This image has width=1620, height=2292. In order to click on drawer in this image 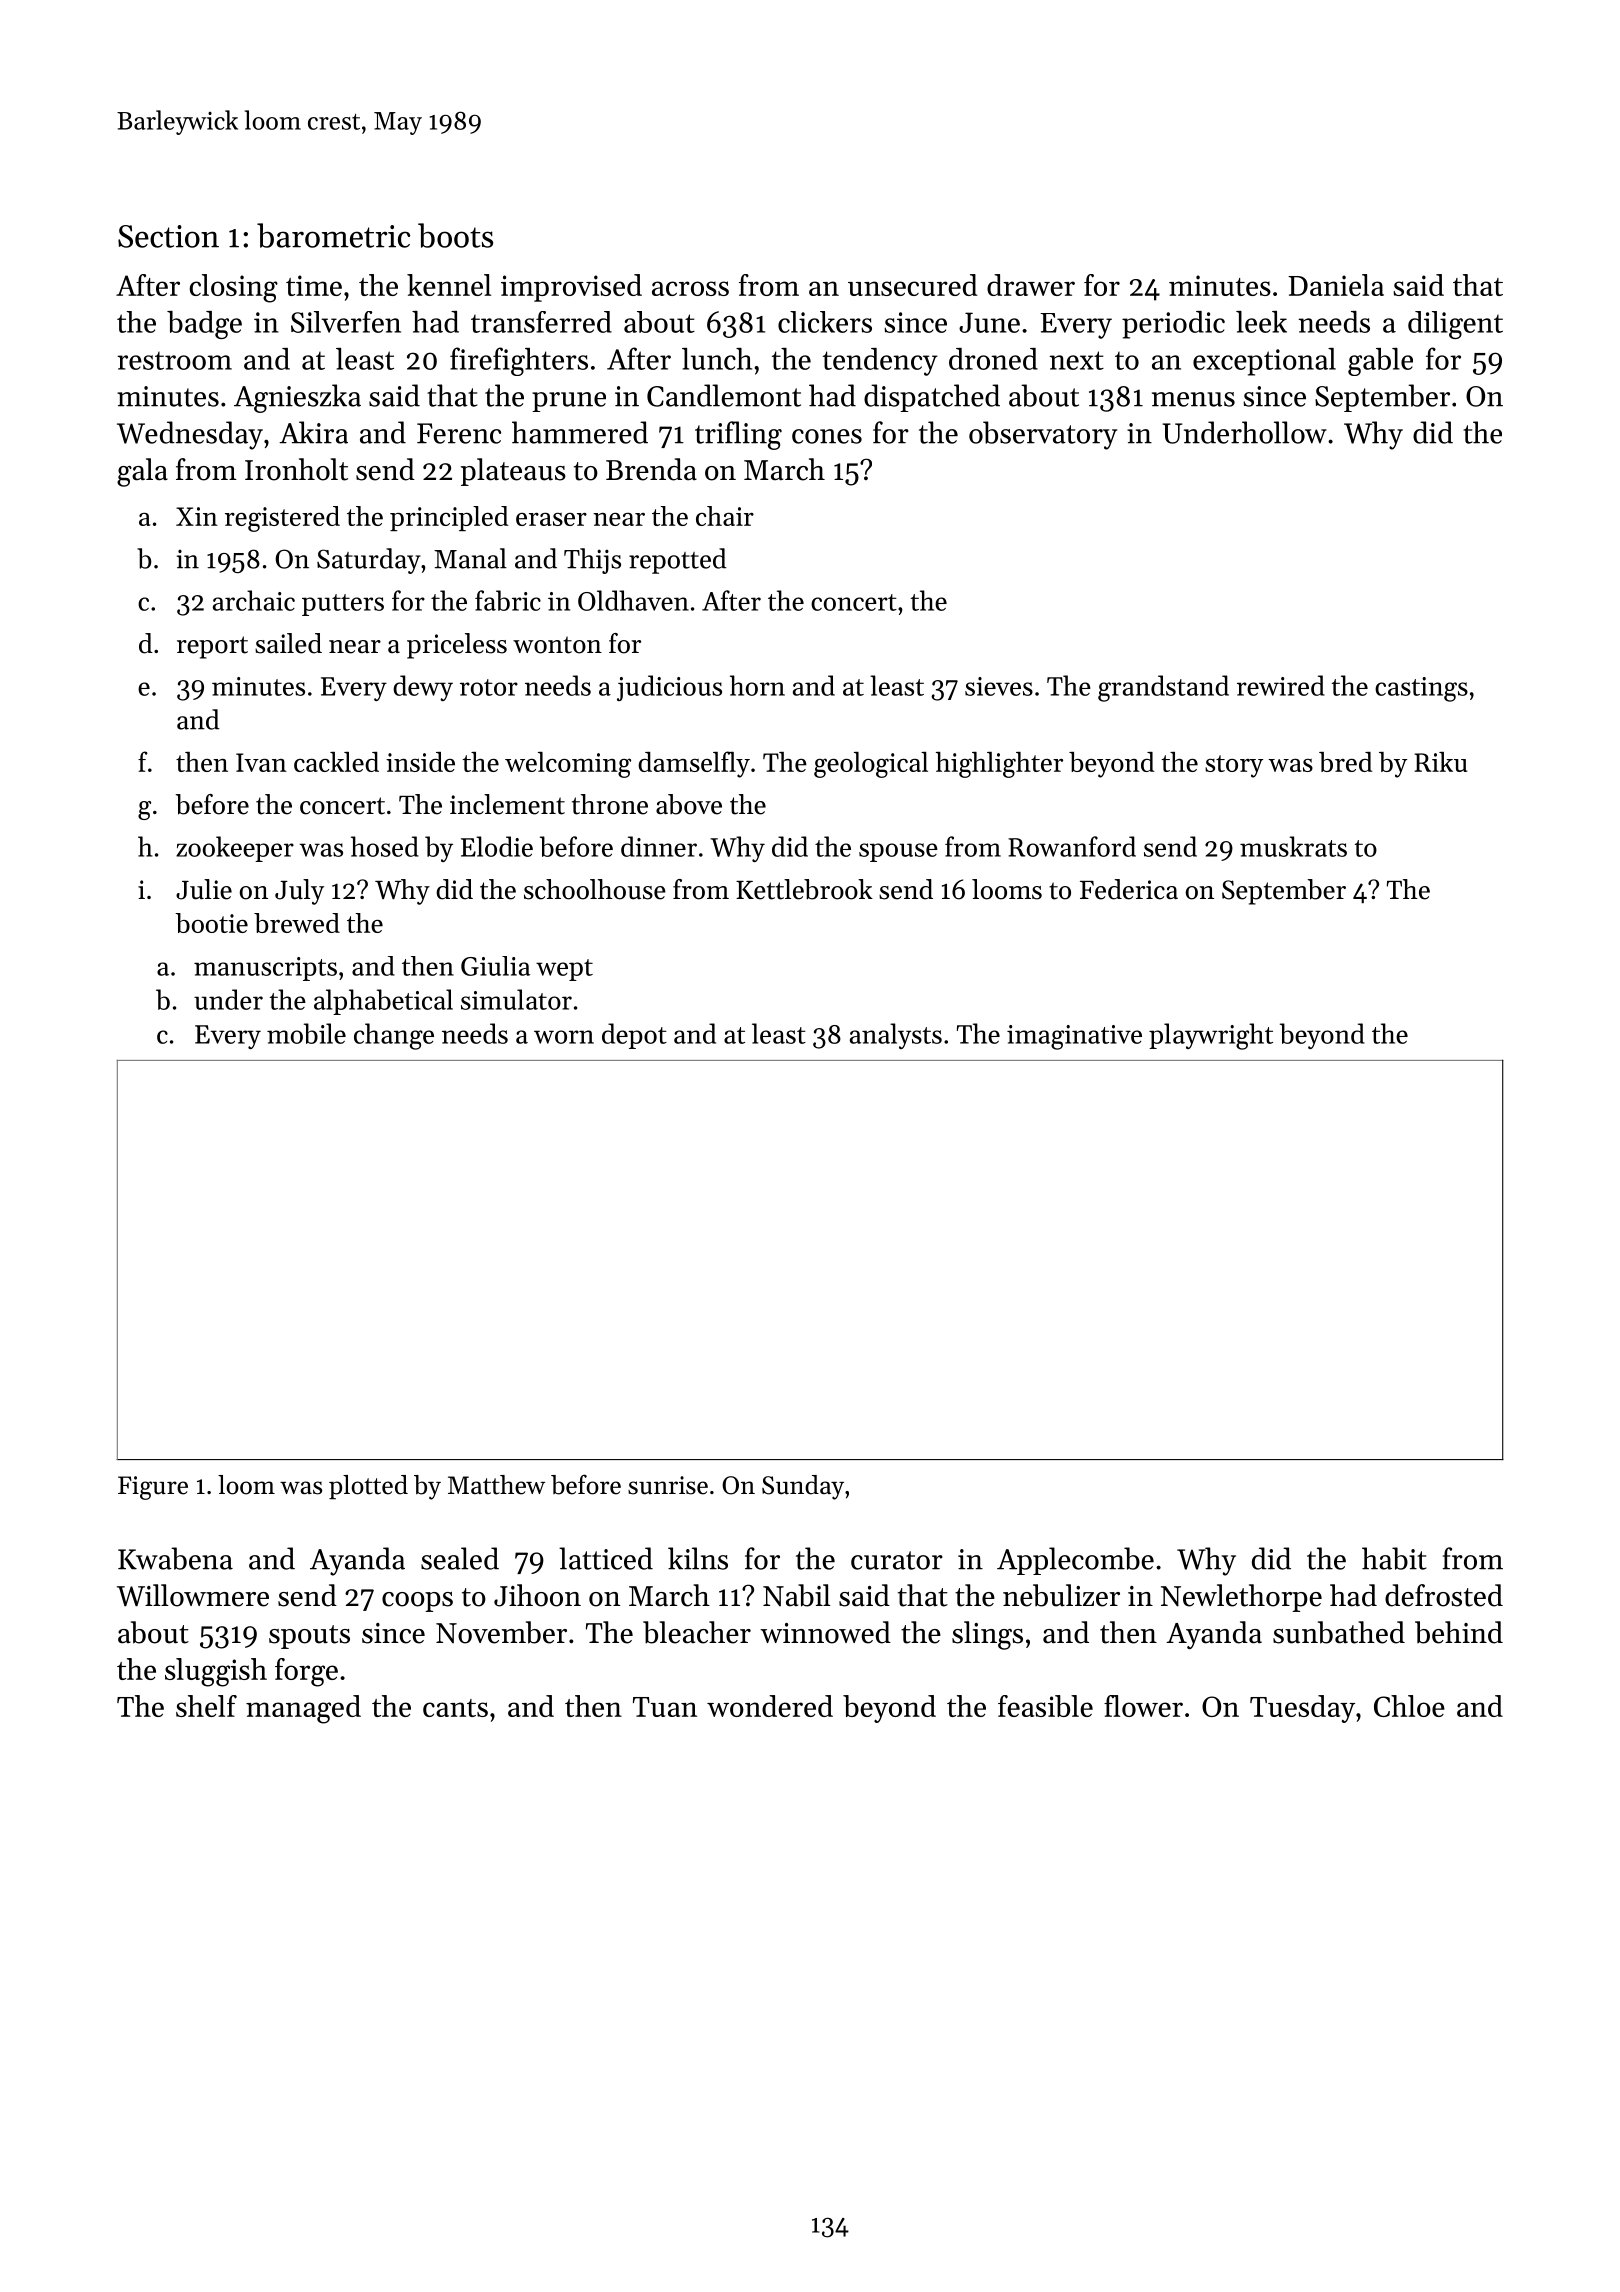, I will do `click(1031, 285)`.
